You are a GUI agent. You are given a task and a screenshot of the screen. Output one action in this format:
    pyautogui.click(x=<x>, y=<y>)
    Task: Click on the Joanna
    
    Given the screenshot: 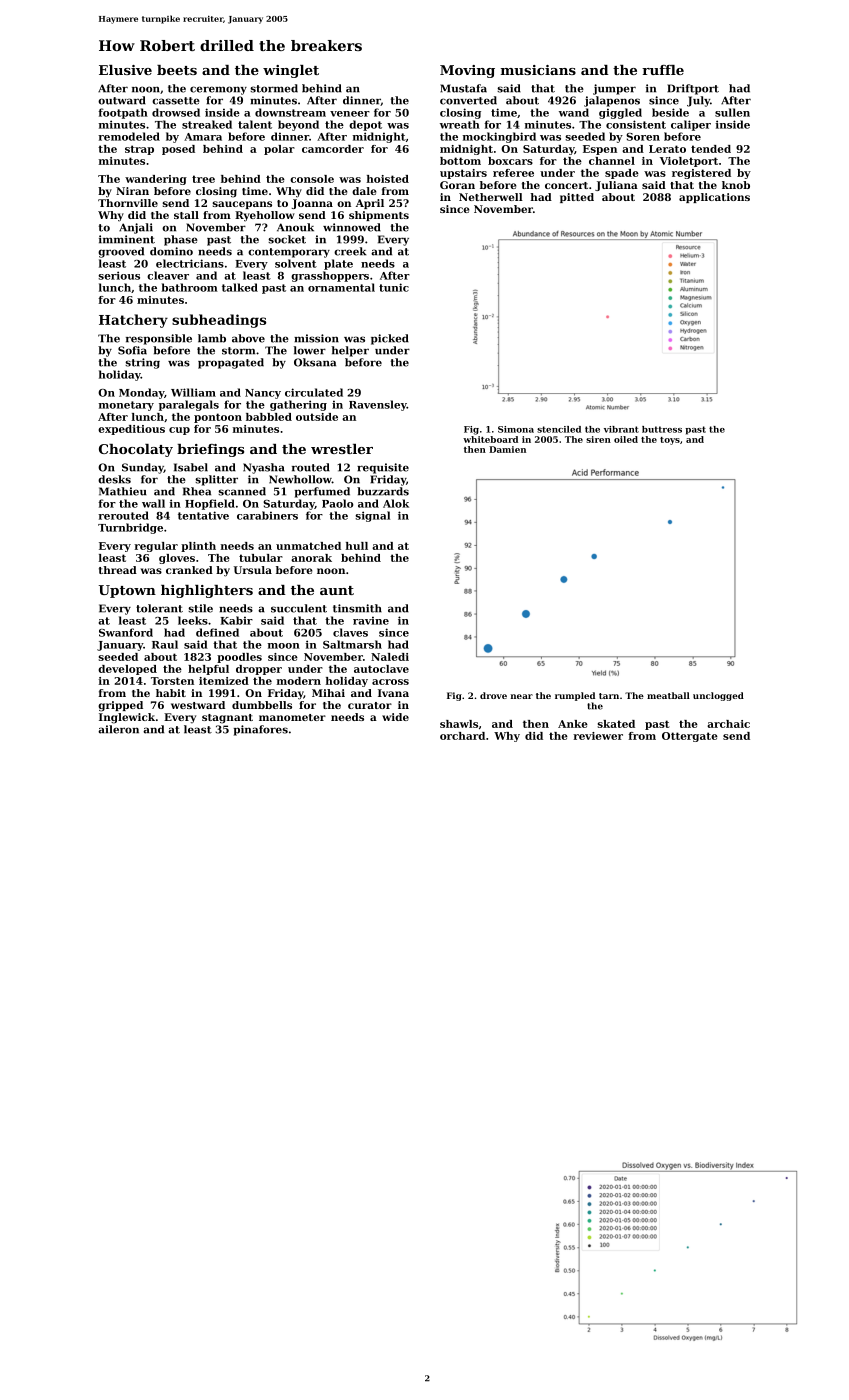 What is the action you would take?
    pyautogui.click(x=312, y=204)
